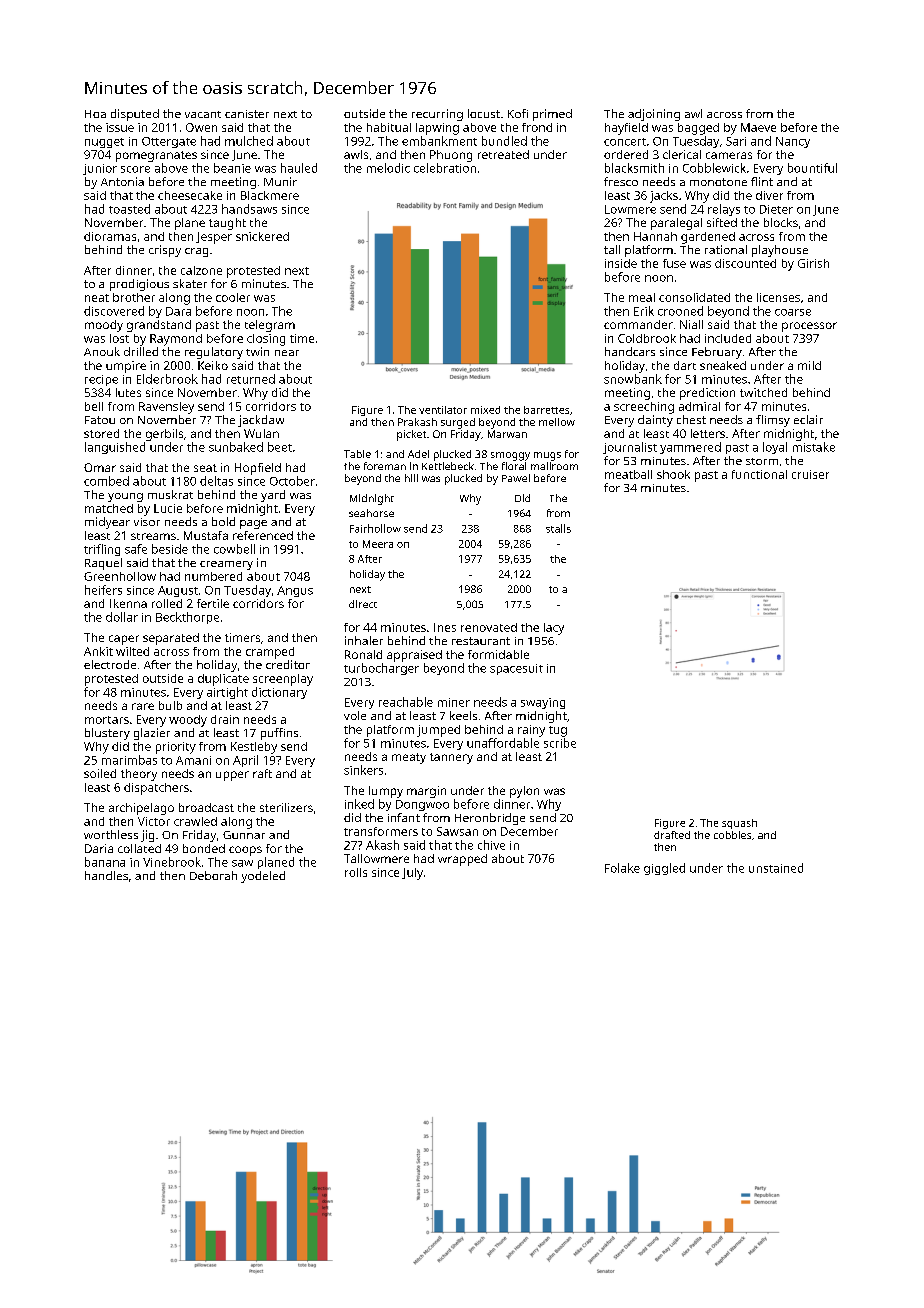  I want to click on meal, so click(642, 297).
